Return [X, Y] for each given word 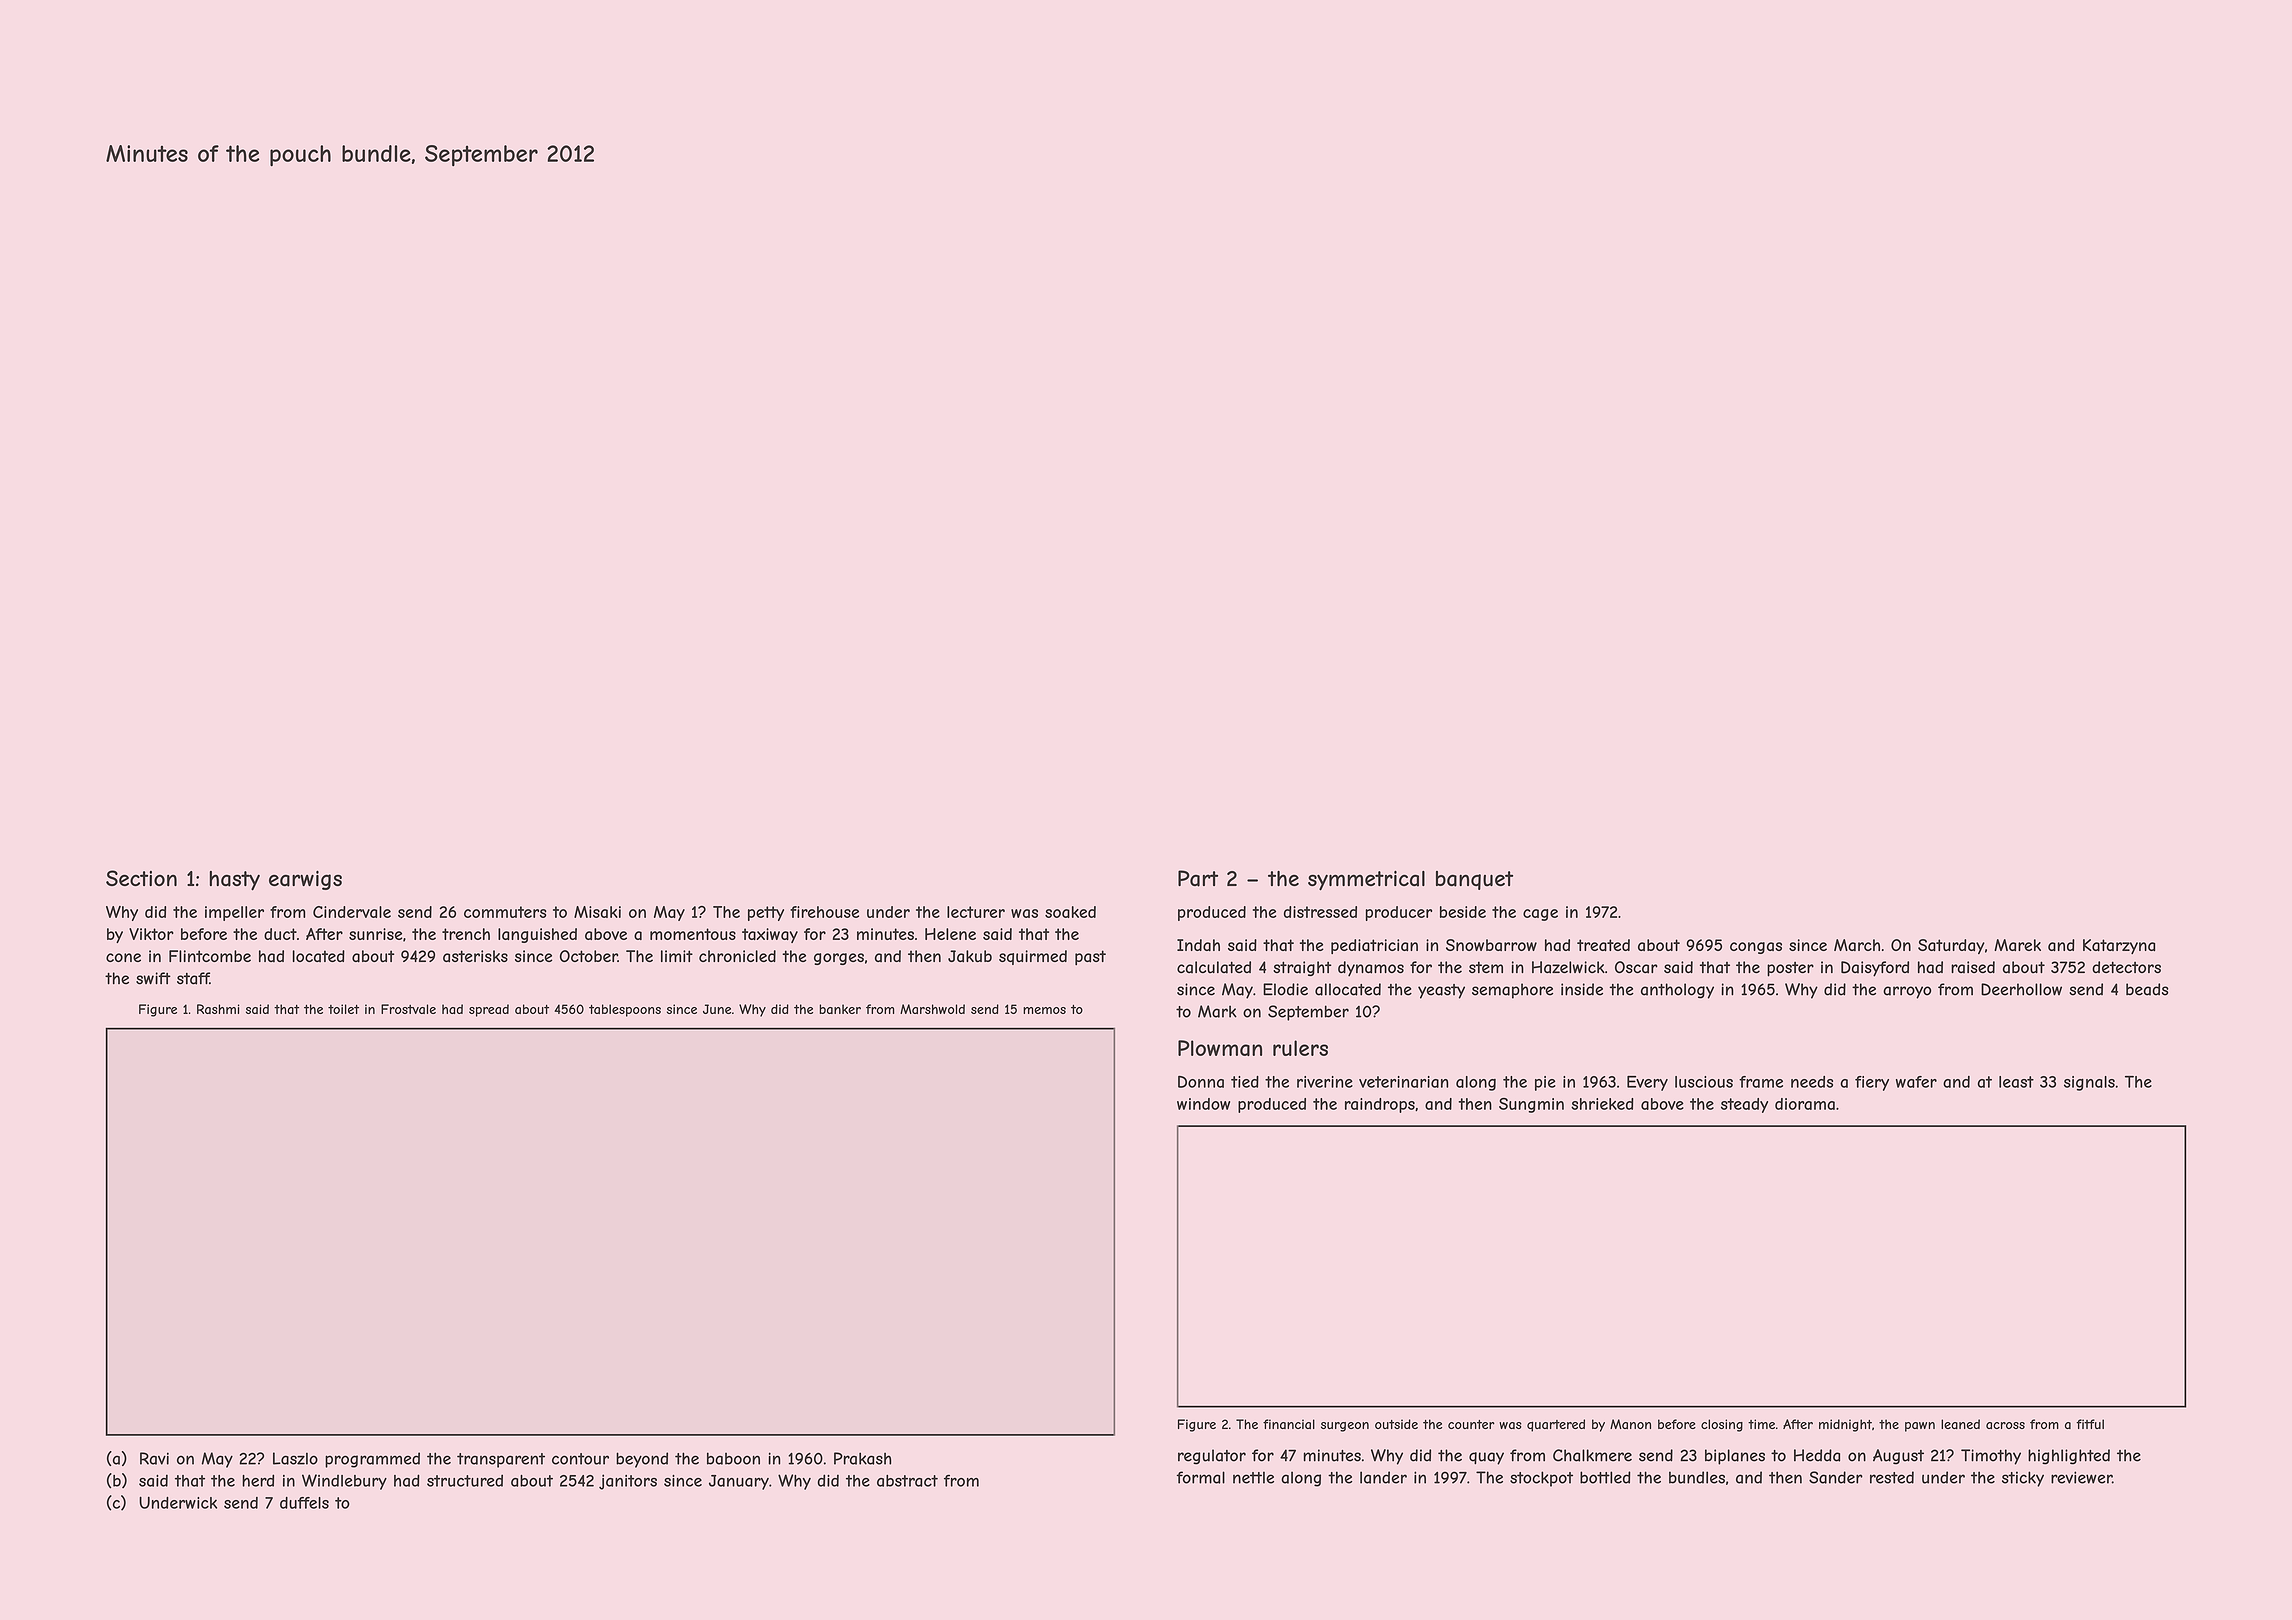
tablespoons [625, 1010]
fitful [2090, 1424]
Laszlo [295, 1458]
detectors [2126, 967]
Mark [1217, 1011]
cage [1540, 915]
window [1203, 1104]
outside [1396, 1424]
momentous [693, 934]
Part [1198, 878]
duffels [304, 1503]
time [1761, 1424]
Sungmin [1531, 1105]
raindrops [1380, 1105]
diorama [1805, 1104]
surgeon [1345, 1427]
